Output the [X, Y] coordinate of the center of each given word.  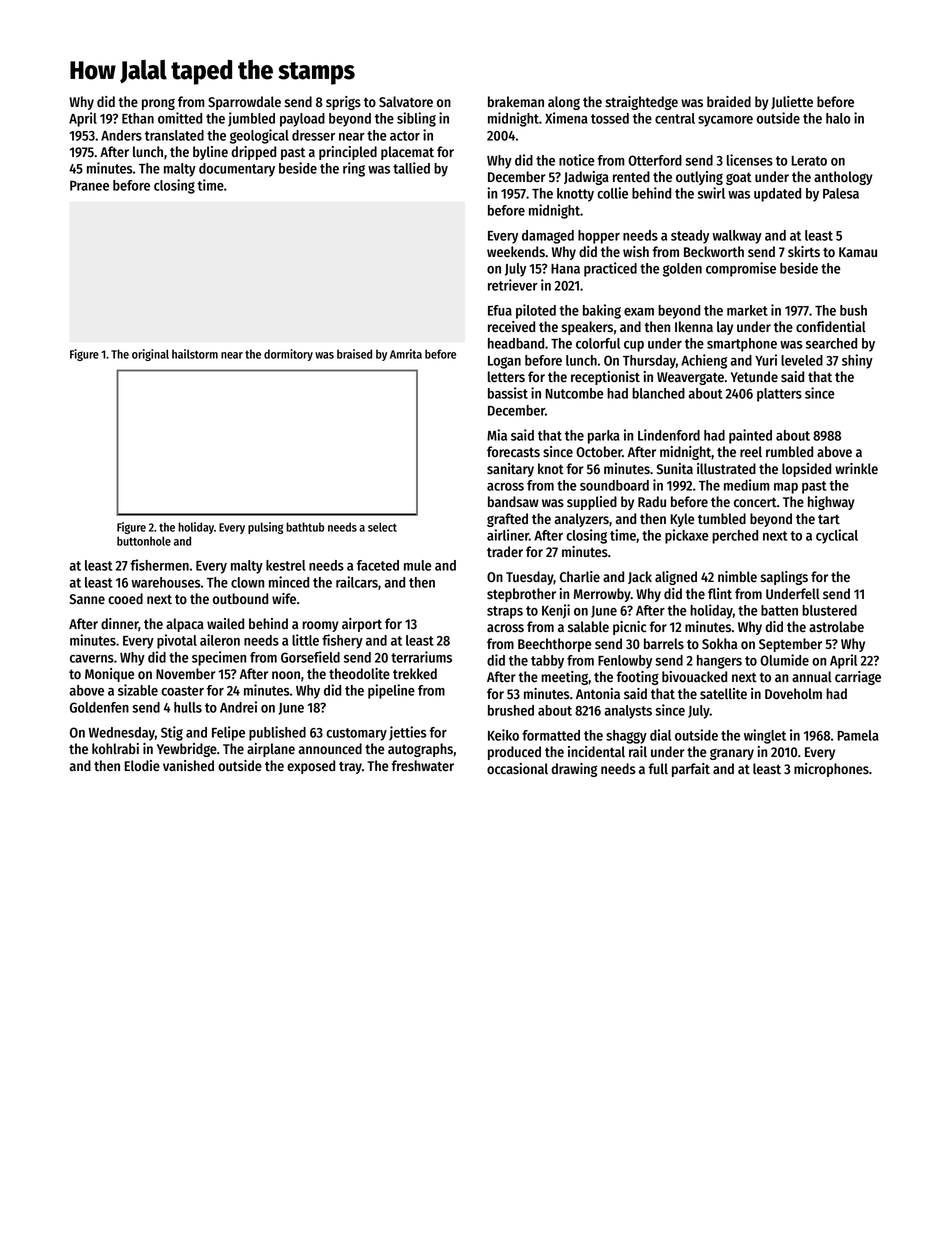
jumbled [251, 119]
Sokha [719, 644]
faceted [378, 565]
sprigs [343, 103]
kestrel [286, 565]
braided [729, 102]
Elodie [142, 766]
